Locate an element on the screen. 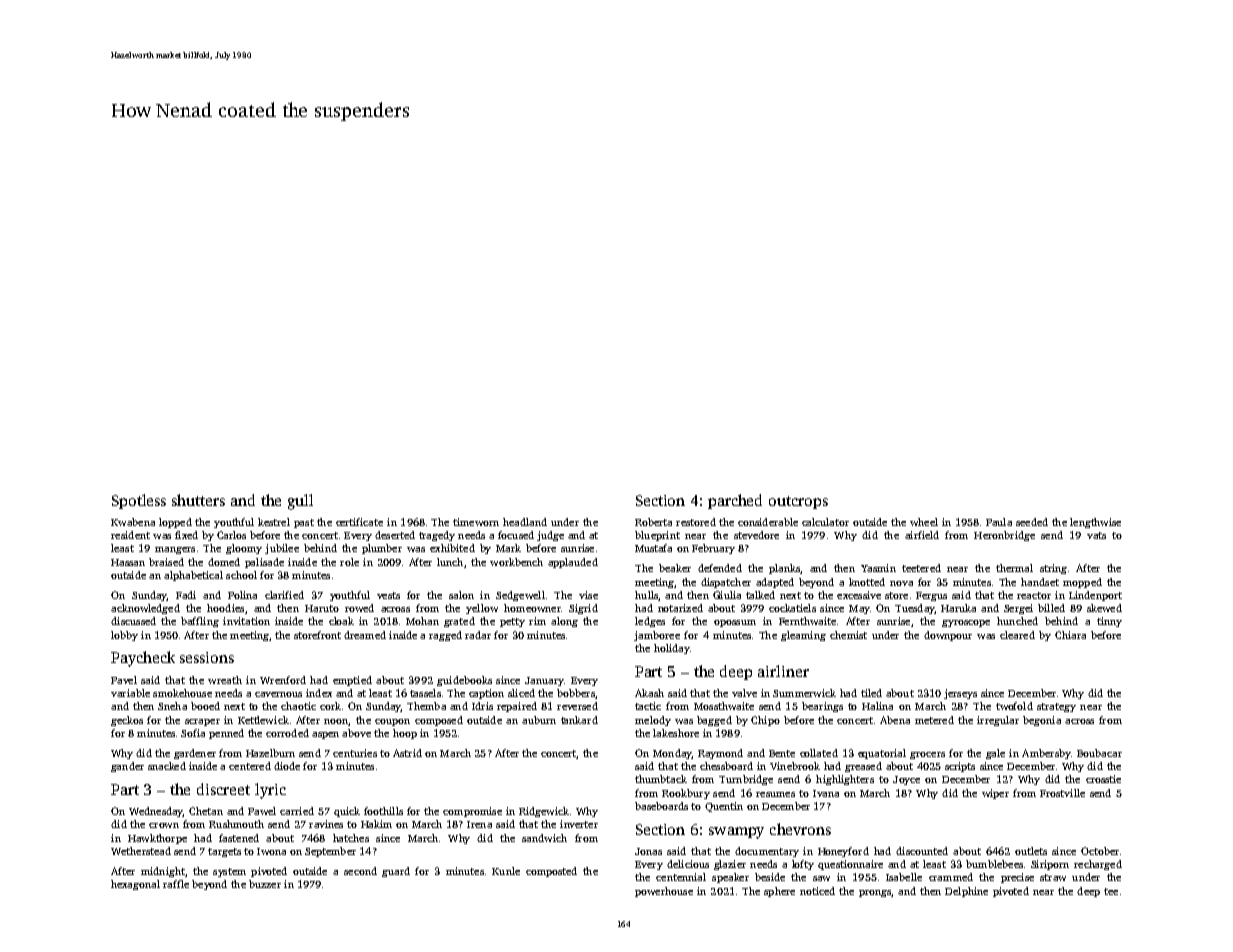  role is located at coordinates (349, 562).
